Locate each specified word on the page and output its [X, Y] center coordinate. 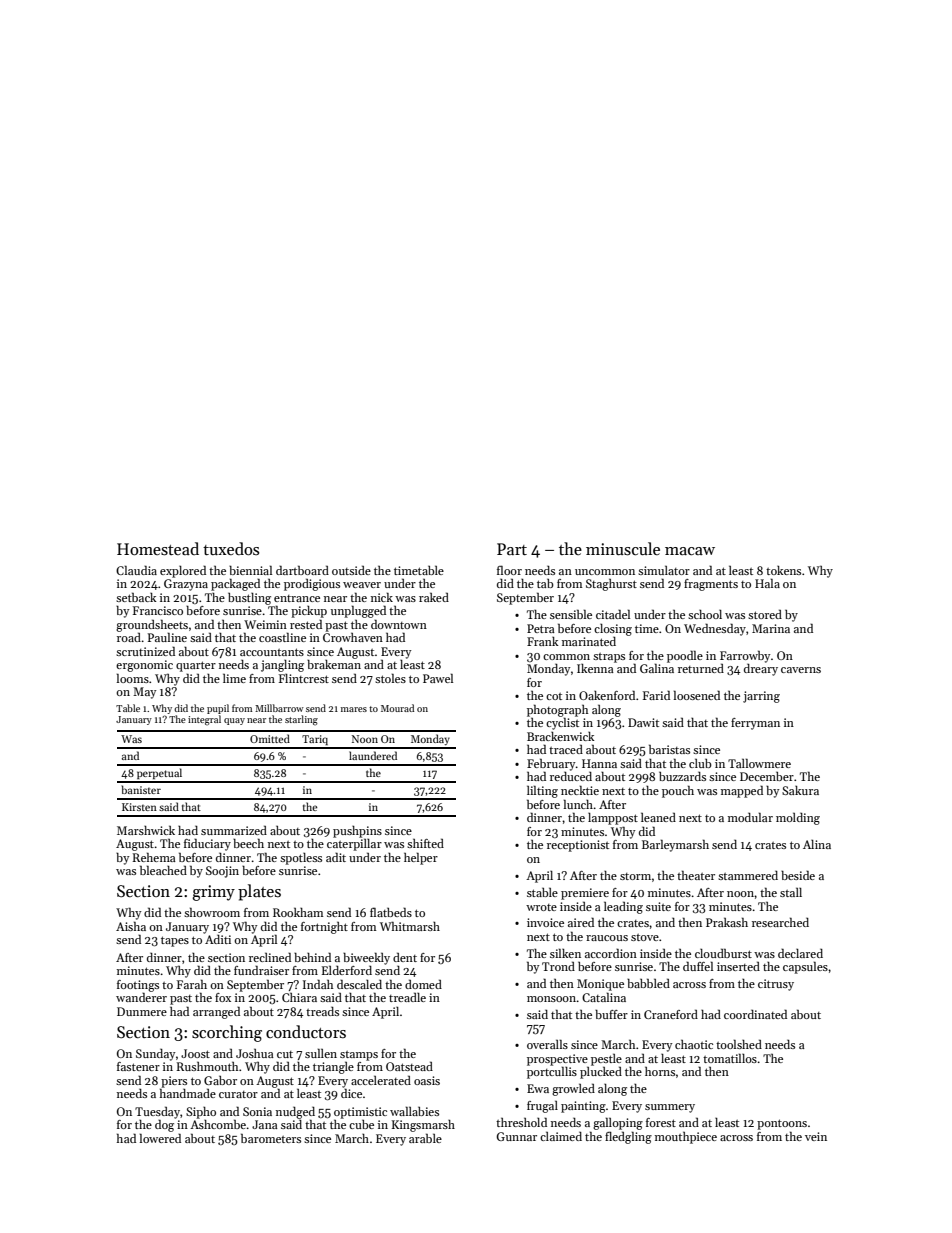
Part [512, 549]
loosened [697, 695]
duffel [698, 966]
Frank [543, 641]
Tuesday [157, 1112]
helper [421, 858]
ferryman [755, 724]
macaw [690, 551]
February [551, 764]
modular [750, 817]
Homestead [158, 549]
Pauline [167, 637]
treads [322, 1011]
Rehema [154, 857]
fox [223, 997]
